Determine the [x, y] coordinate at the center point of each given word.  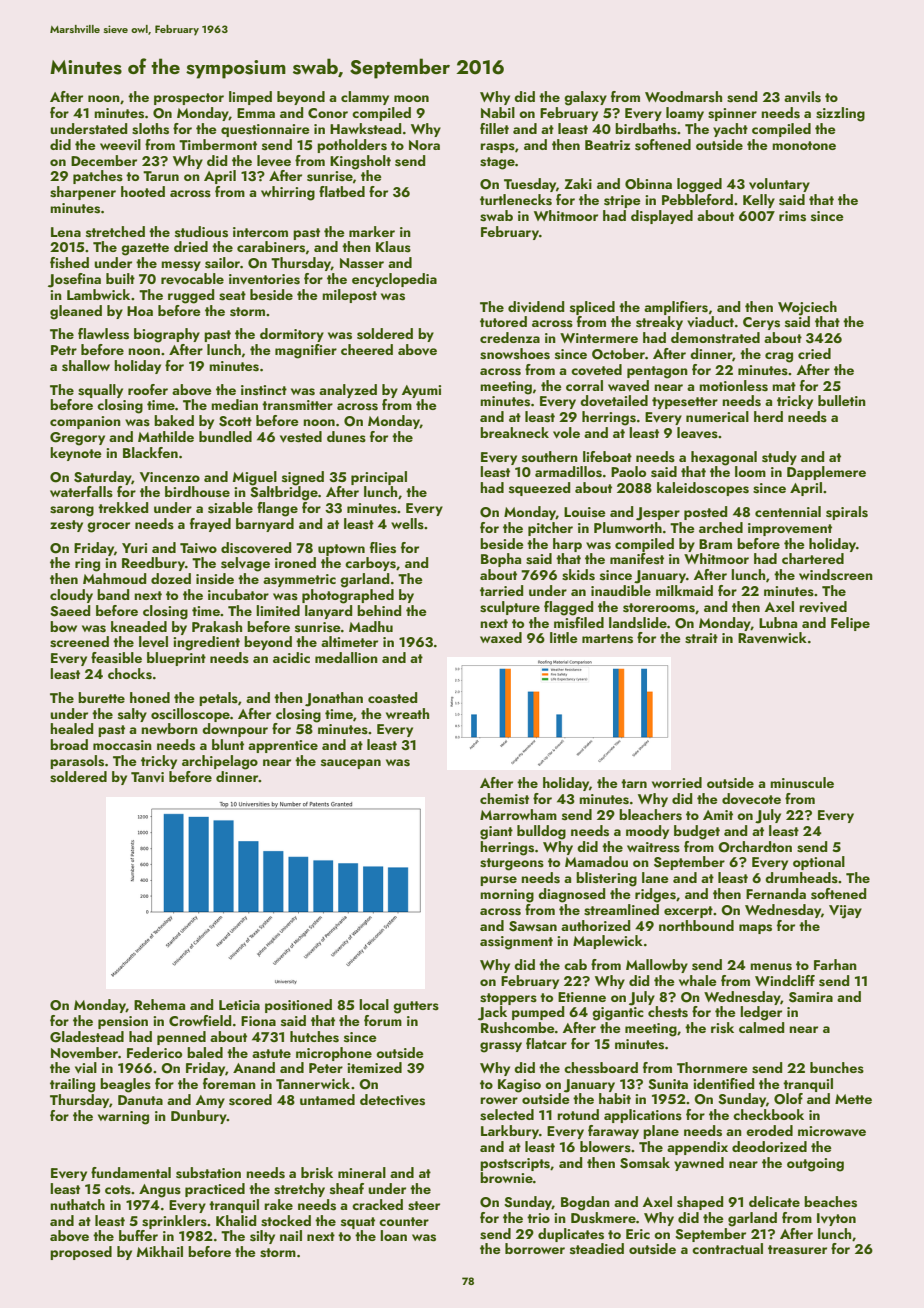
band [113, 594]
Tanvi [147, 777]
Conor [328, 113]
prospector [189, 99]
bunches [837, 1068]
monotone [804, 145]
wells [407, 524]
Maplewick [608, 942]
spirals [847, 513]
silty [262, 1237]
